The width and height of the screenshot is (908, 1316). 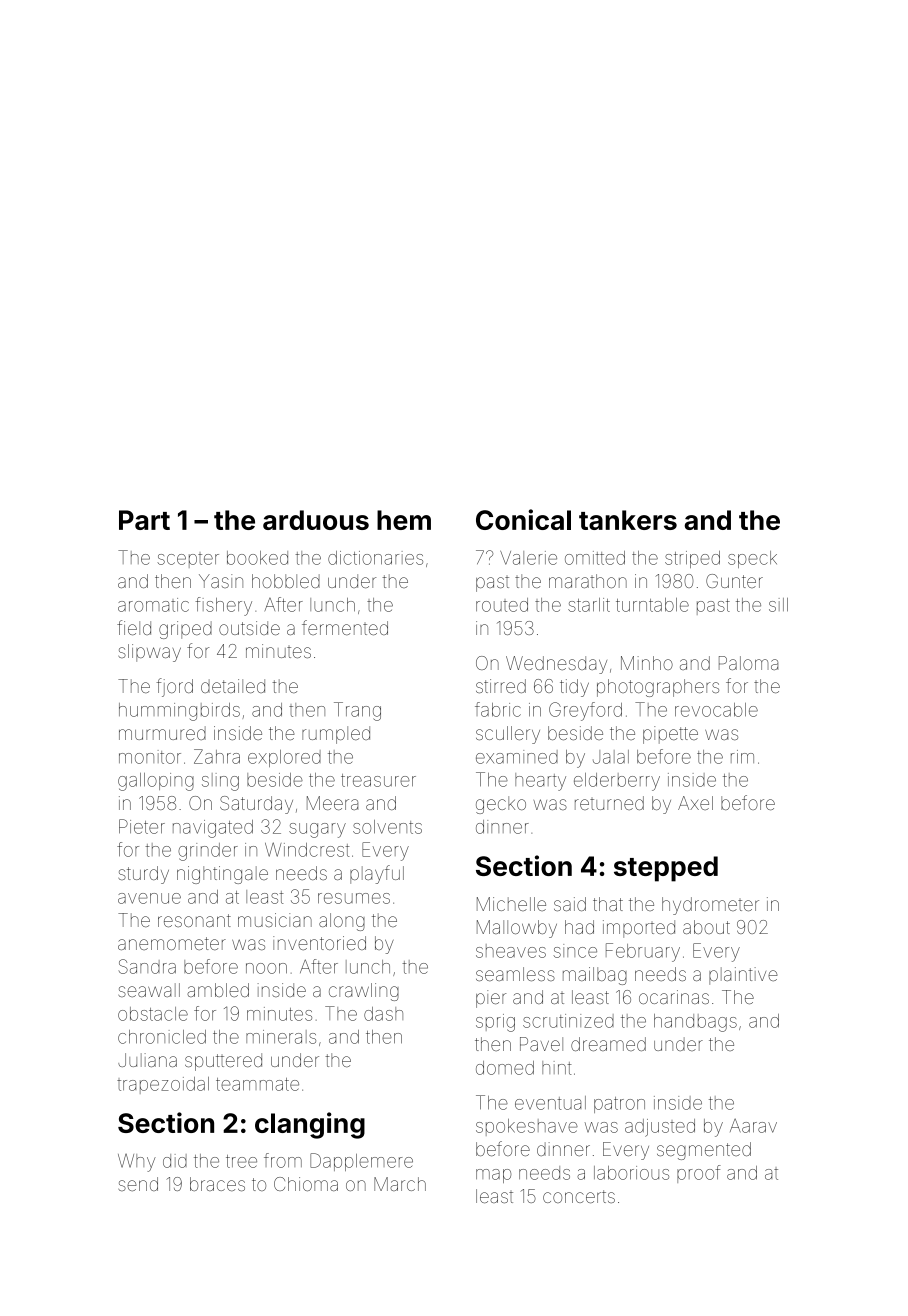 What do you see at coordinates (502, 605) in the screenshot?
I see `routed` at bounding box center [502, 605].
